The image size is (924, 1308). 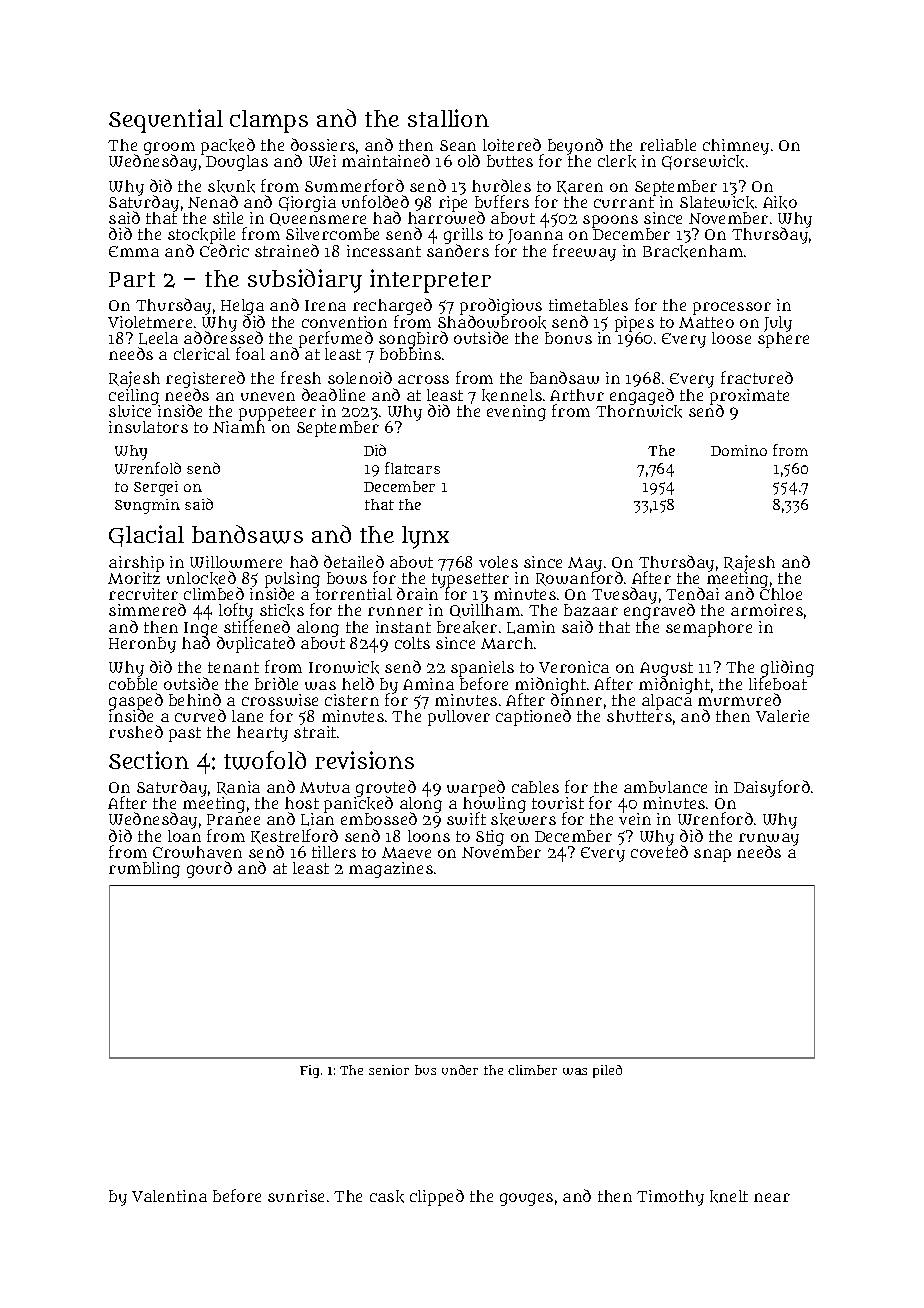 What do you see at coordinates (712, 855) in the document?
I see `snap` at bounding box center [712, 855].
